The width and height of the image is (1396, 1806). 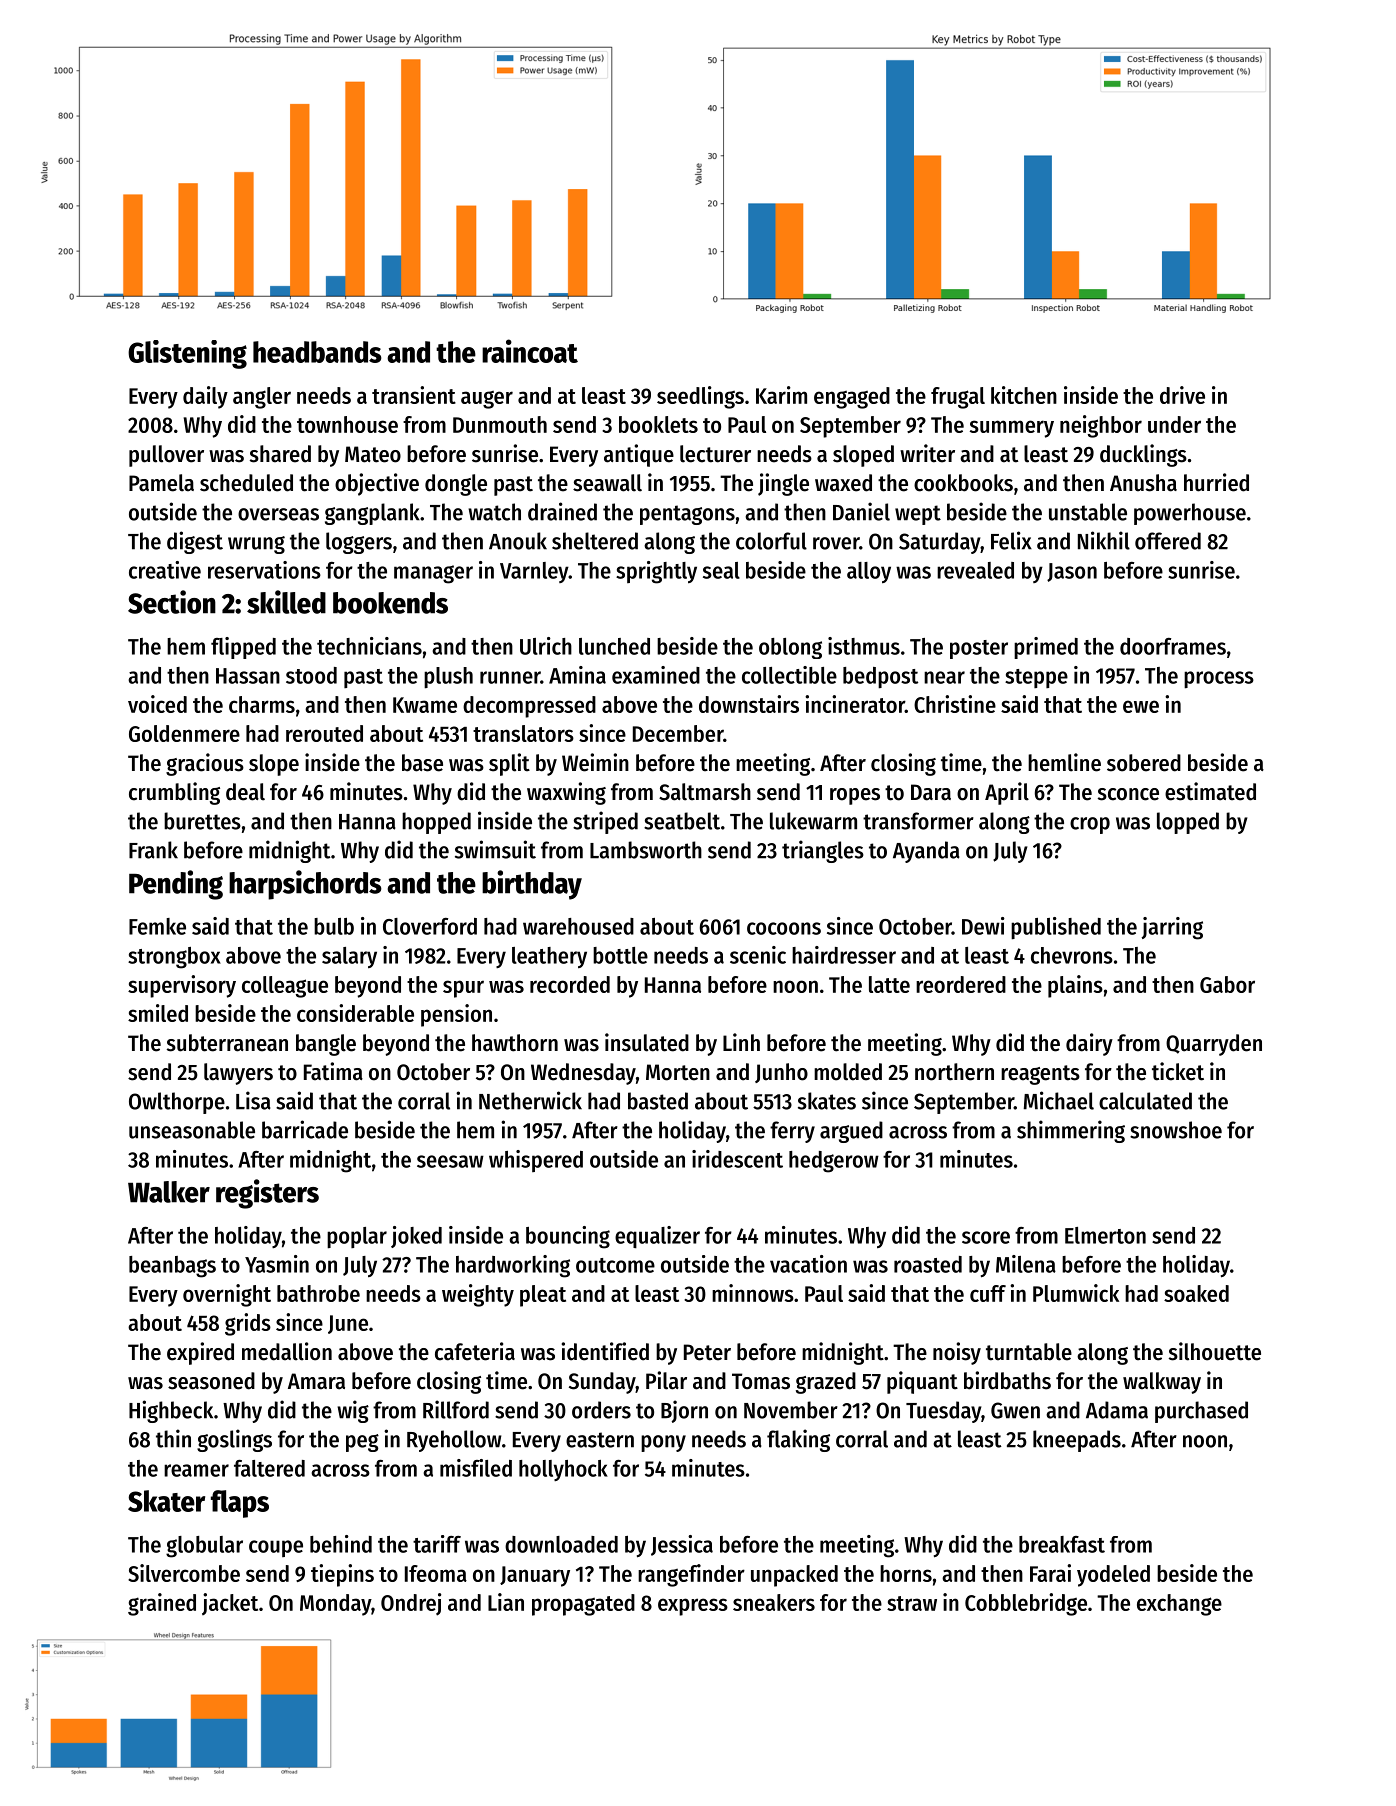 What do you see at coordinates (334, 926) in the image?
I see `bulb` at bounding box center [334, 926].
